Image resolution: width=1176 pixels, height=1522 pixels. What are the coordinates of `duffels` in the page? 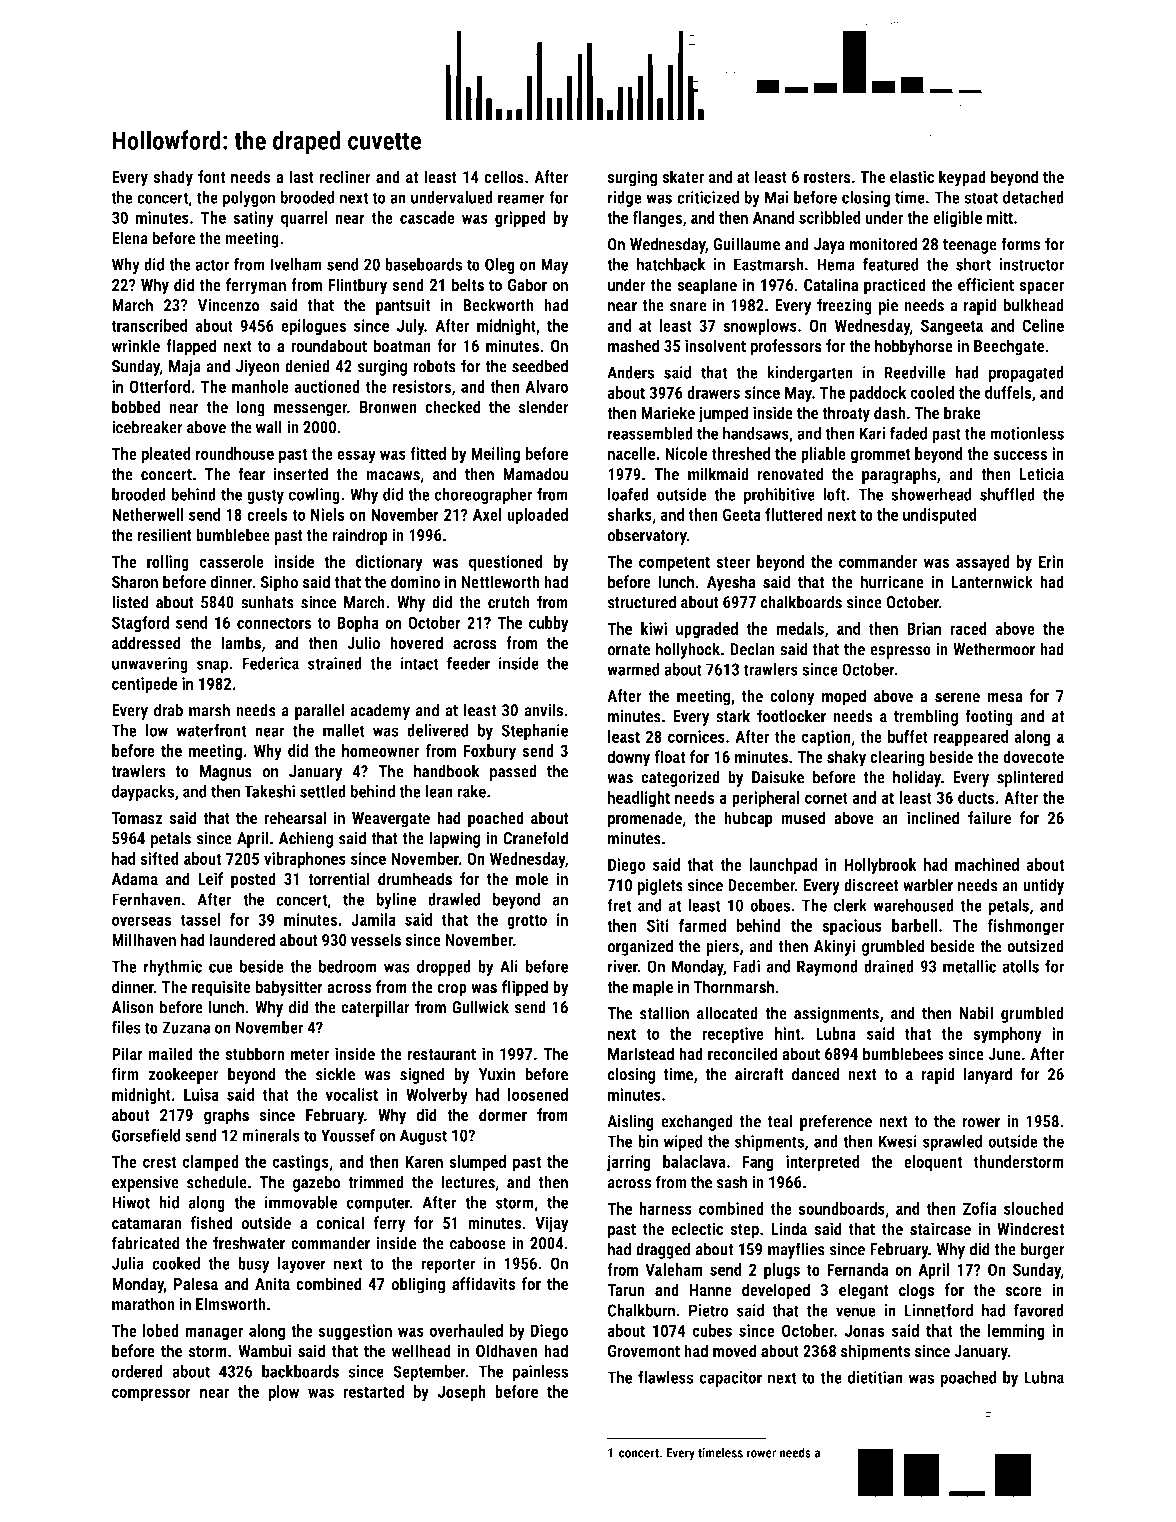 It's located at (1008, 392).
